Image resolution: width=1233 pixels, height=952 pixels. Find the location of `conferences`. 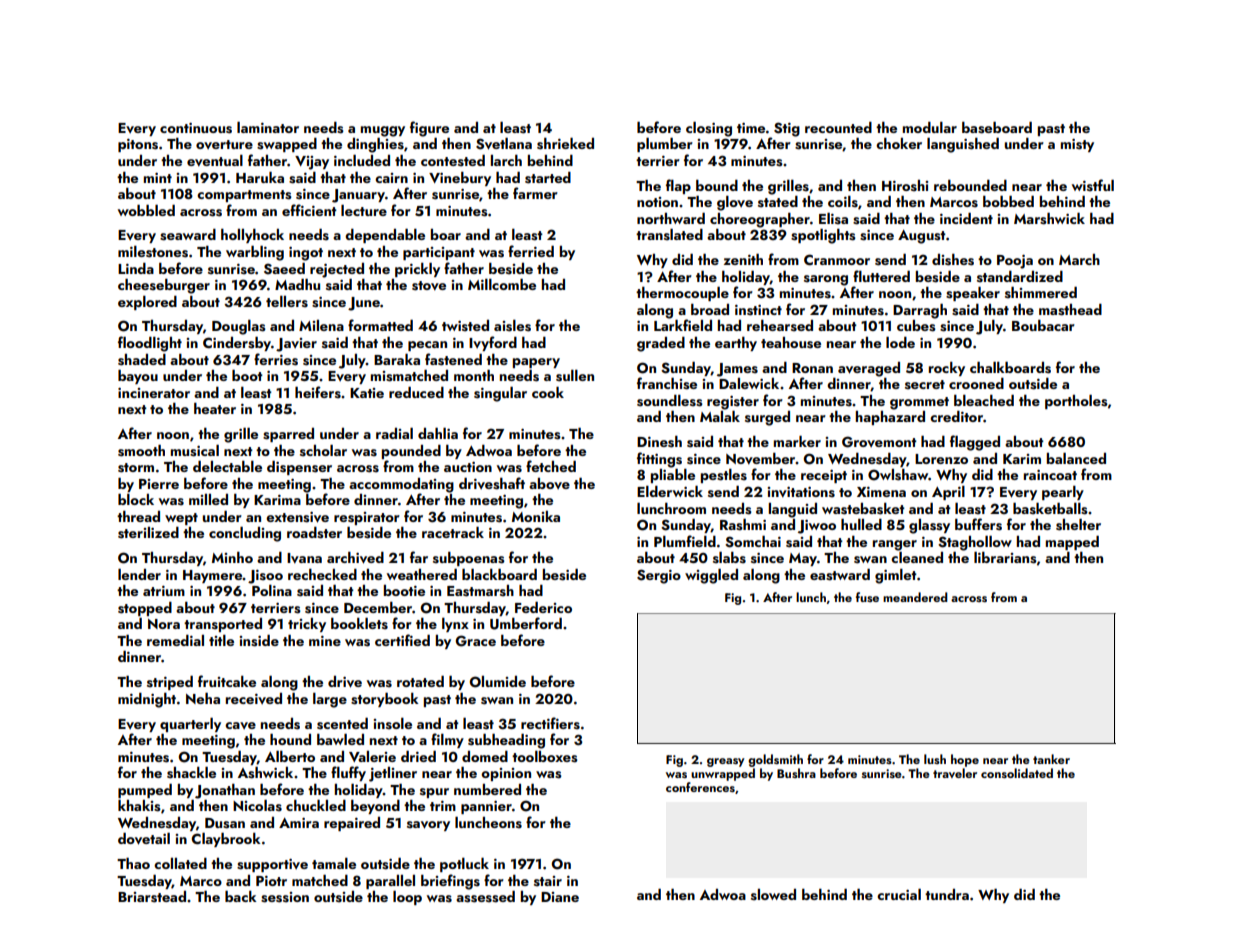

conferences is located at coordinates (700, 787).
